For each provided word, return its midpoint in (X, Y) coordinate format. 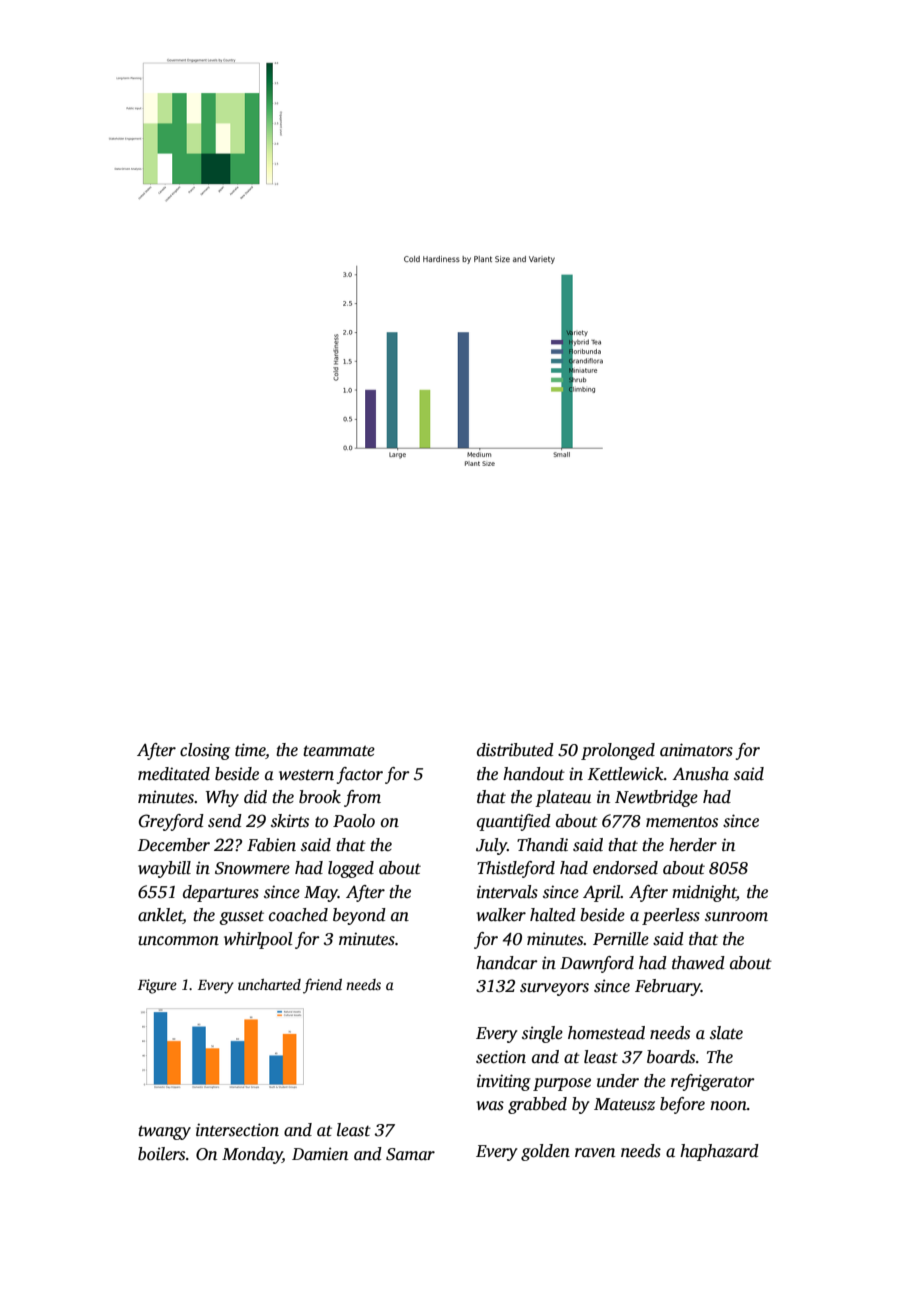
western (306, 775)
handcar (507, 963)
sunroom (736, 917)
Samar (410, 1154)
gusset (241, 917)
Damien (320, 1154)
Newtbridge (656, 798)
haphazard (719, 1152)
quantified (514, 822)
